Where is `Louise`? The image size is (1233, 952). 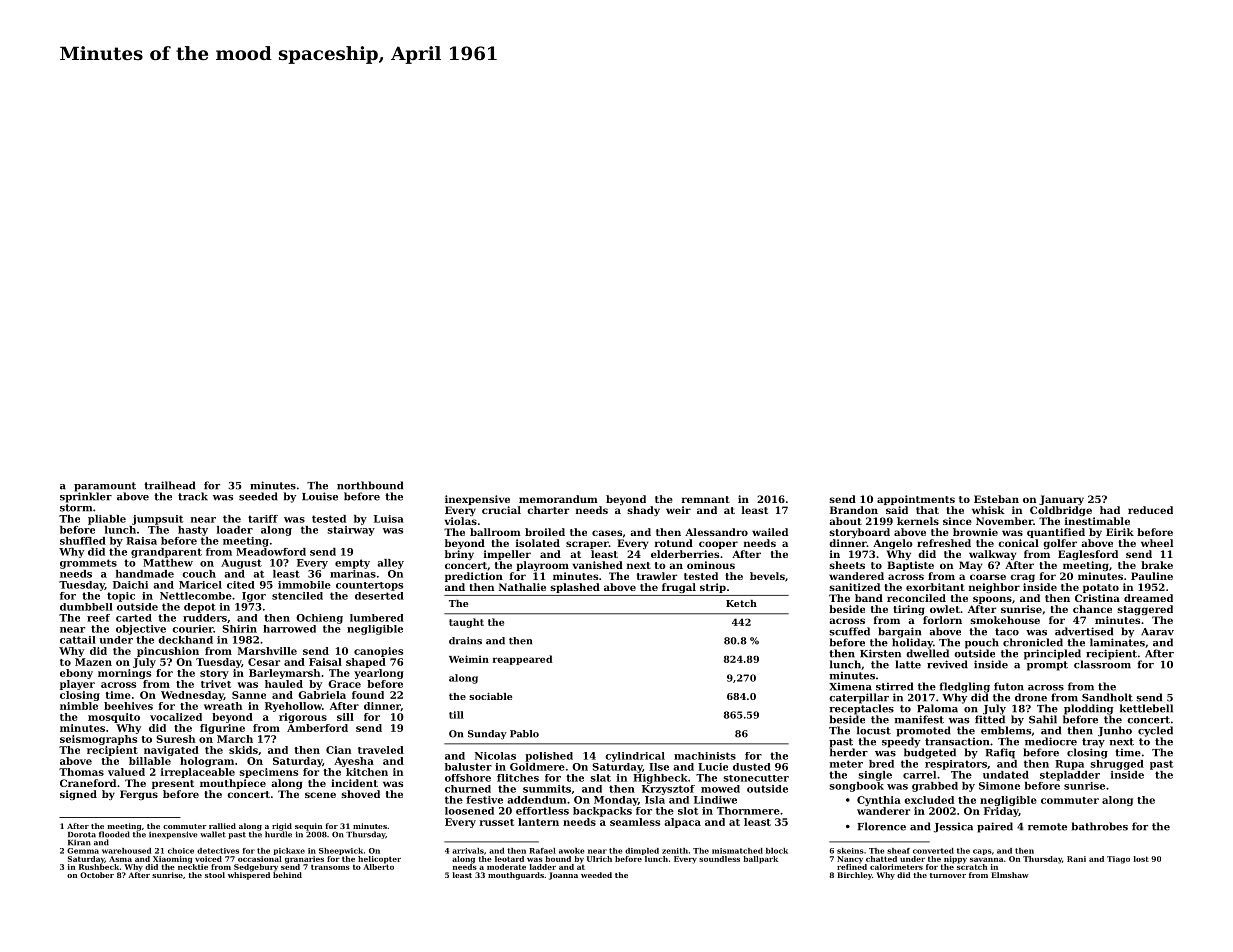 Louise is located at coordinates (320, 496).
